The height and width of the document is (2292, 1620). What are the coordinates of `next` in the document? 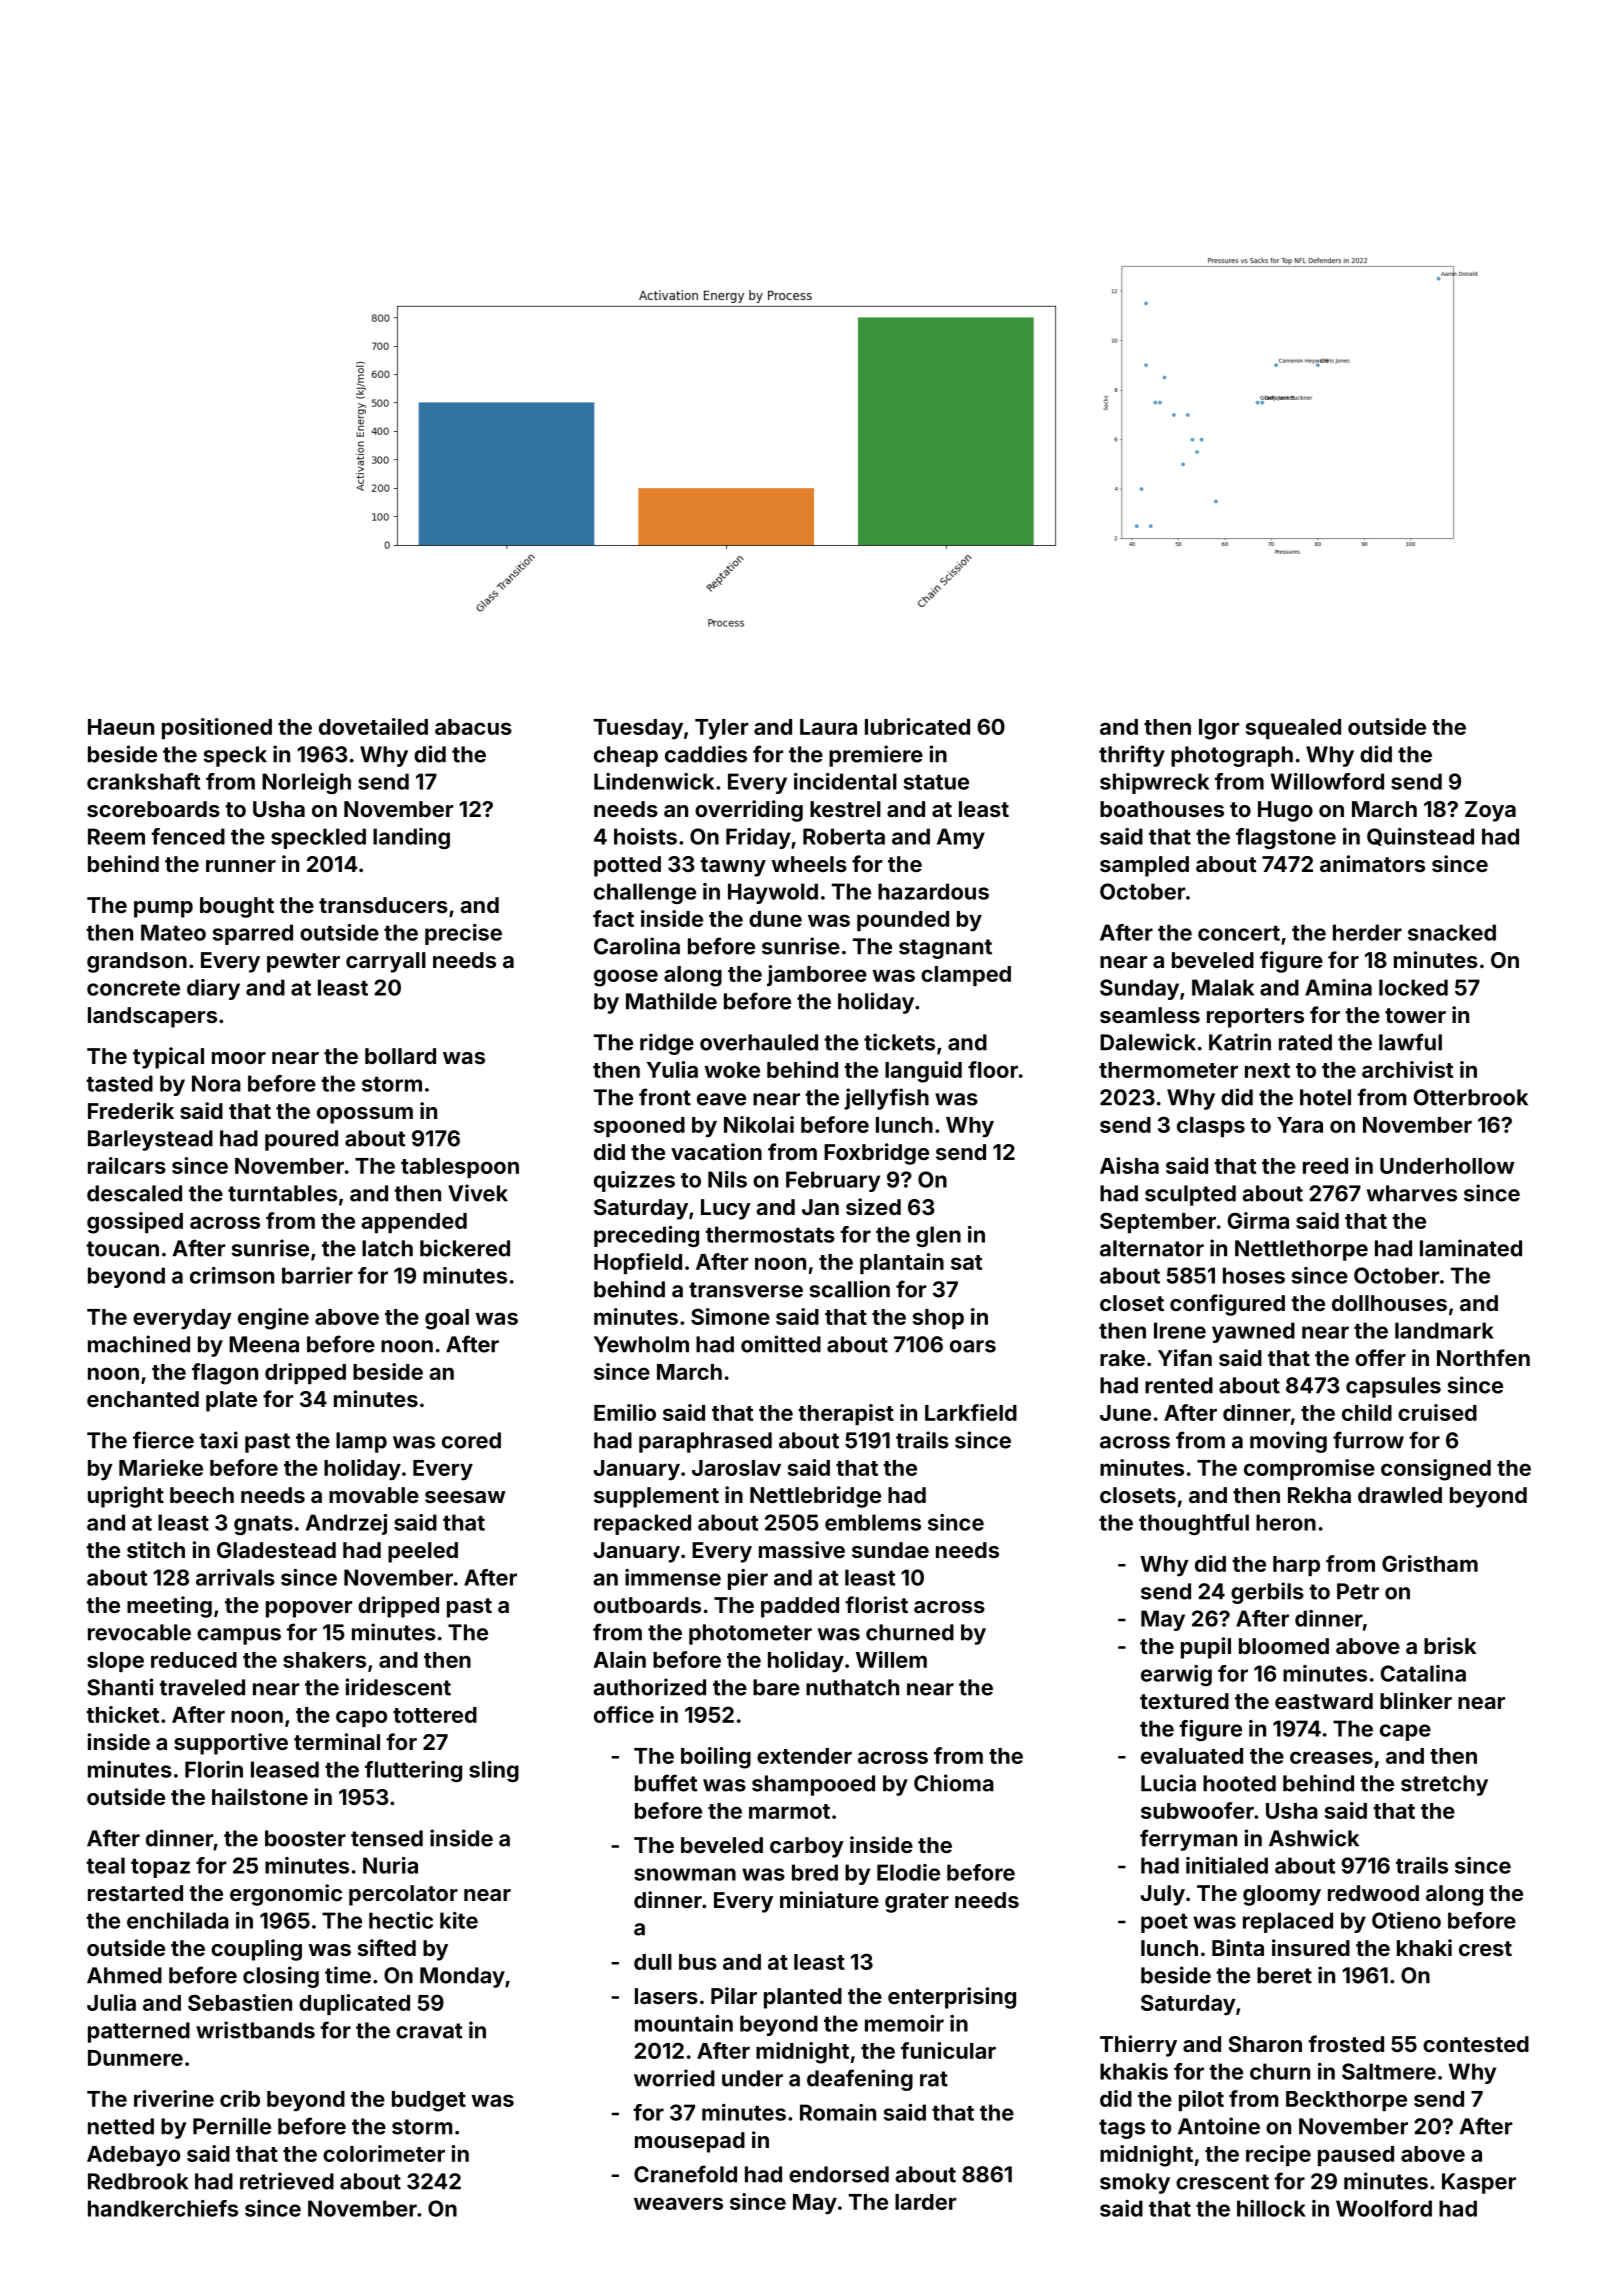 It's located at (1267, 1070).
